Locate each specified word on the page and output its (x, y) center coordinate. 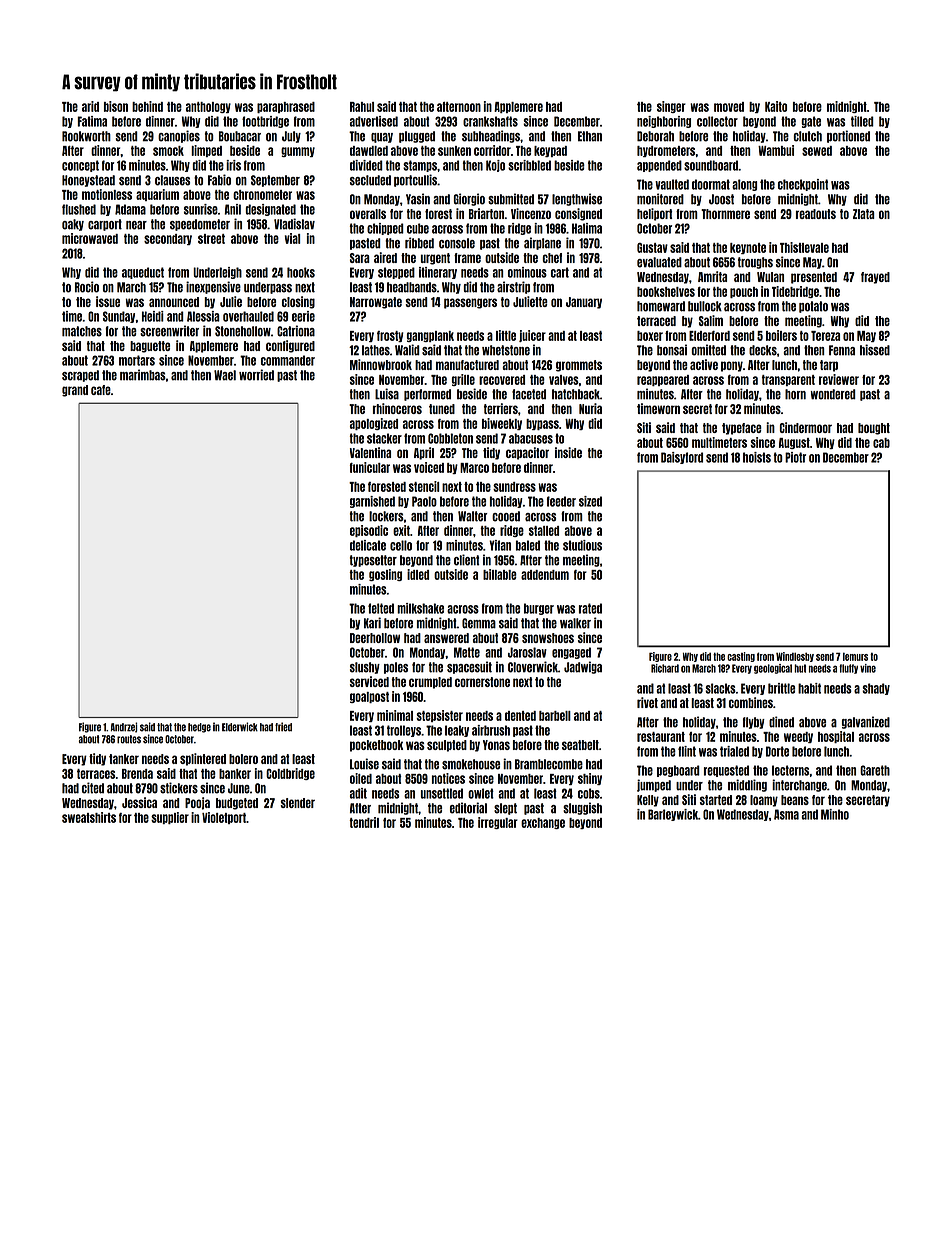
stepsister (439, 716)
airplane (542, 243)
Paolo (424, 501)
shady (876, 689)
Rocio (87, 287)
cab (881, 443)
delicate (368, 545)
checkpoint (803, 185)
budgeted (237, 804)
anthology (208, 107)
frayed (875, 278)
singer (671, 107)
